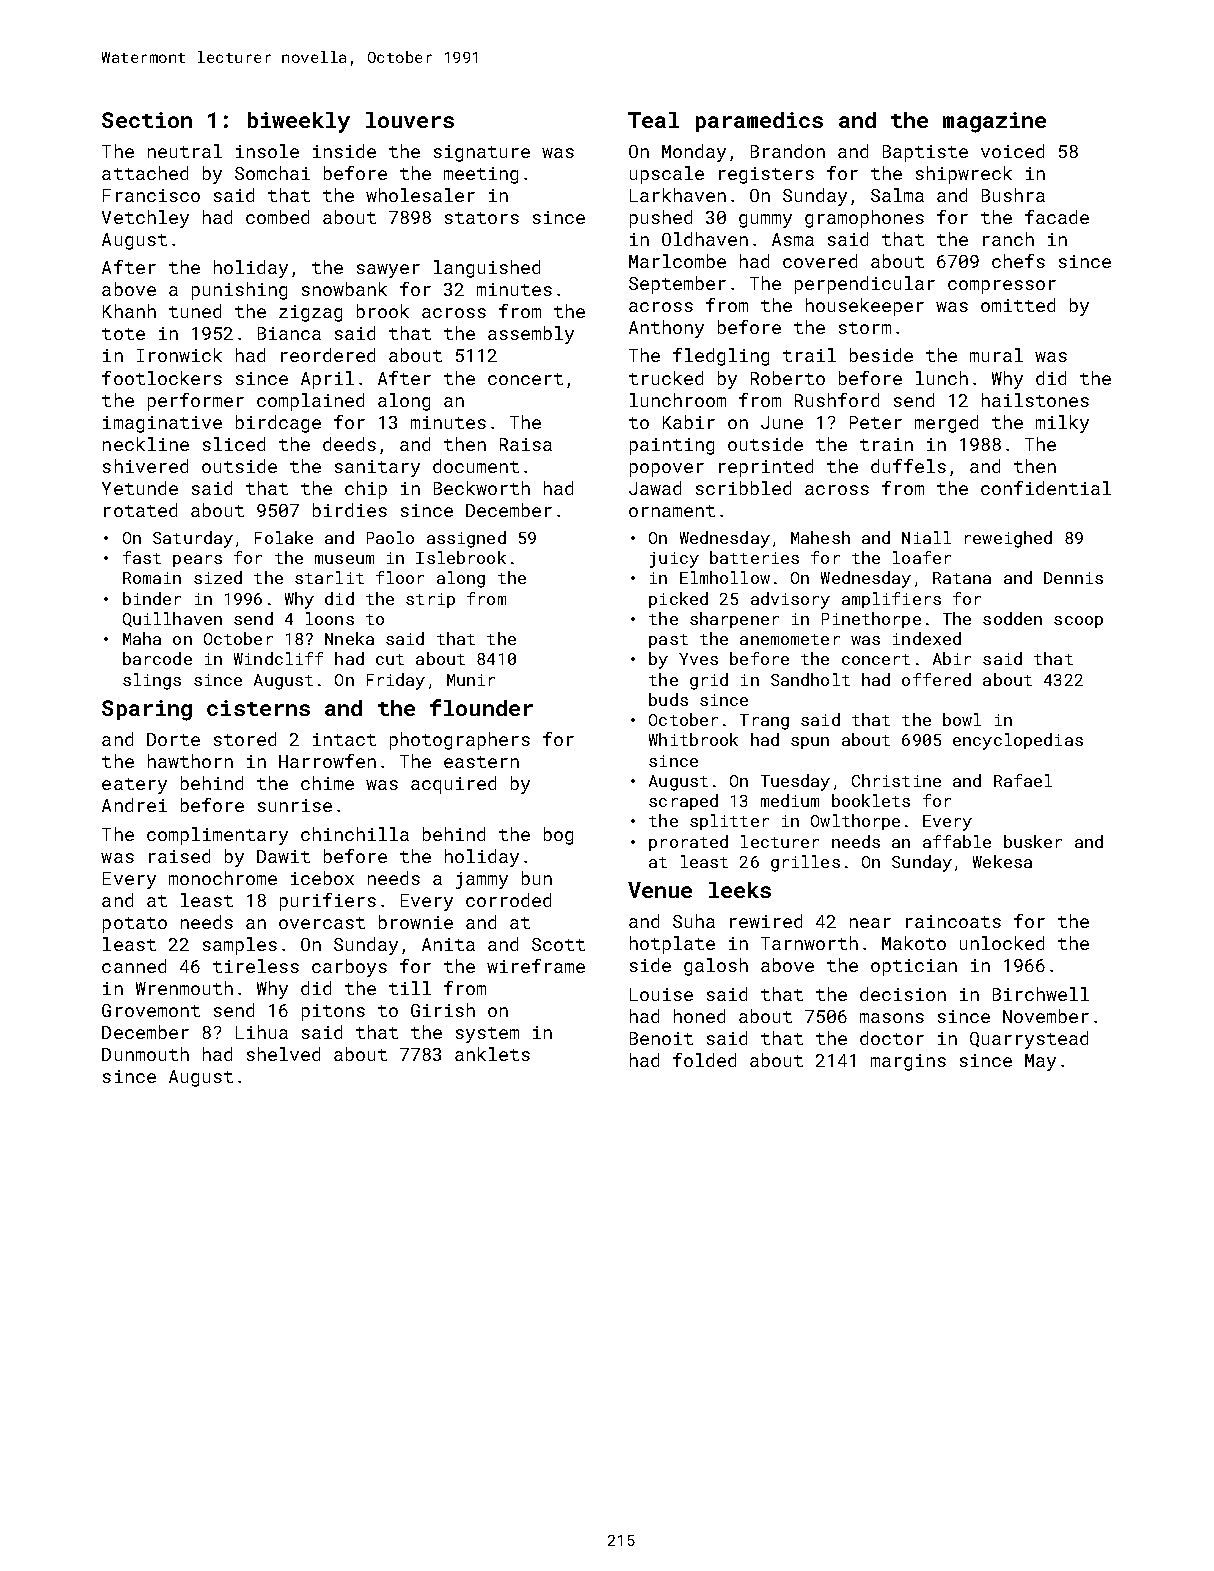 The height and width of the image is (1571, 1214). I want to click on magazine, so click(994, 122).
